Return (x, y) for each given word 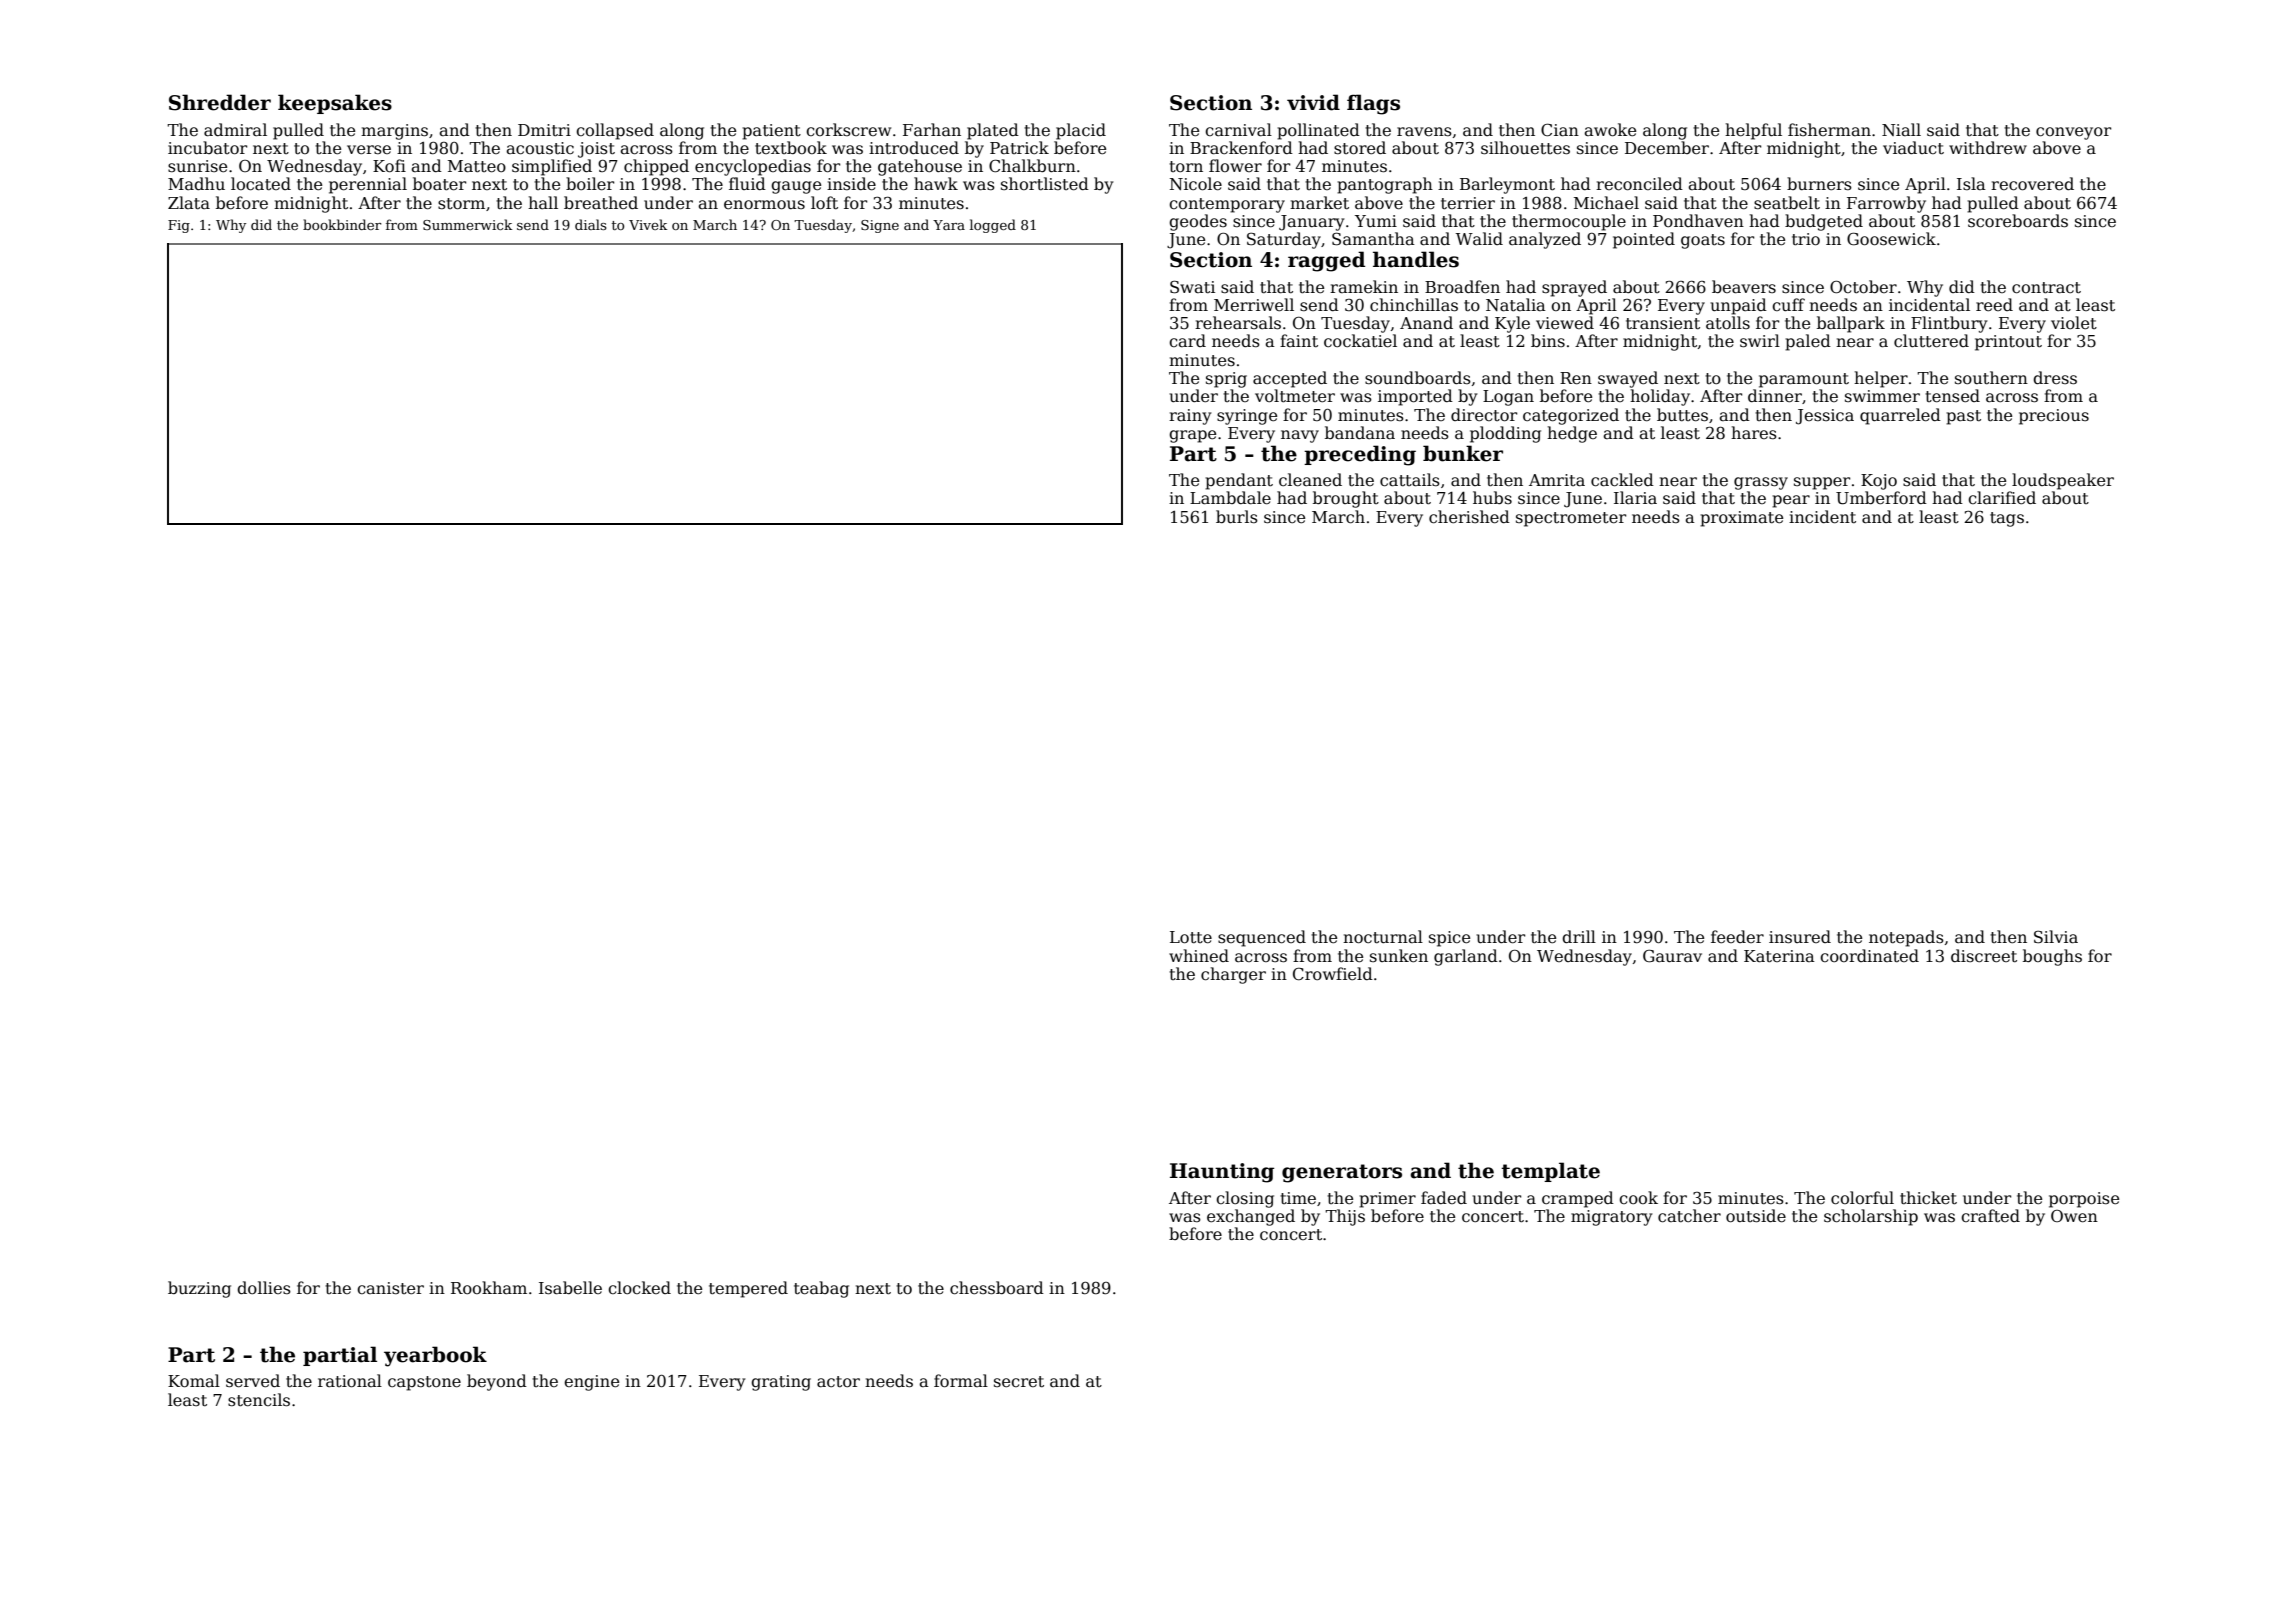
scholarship (1871, 1217)
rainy (1190, 417)
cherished (1469, 517)
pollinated (1318, 131)
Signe (880, 226)
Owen (2074, 1216)
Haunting (1222, 1173)
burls (1237, 516)
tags (2007, 519)
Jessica (1825, 417)
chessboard (997, 1288)
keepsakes (335, 104)
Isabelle (570, 1288)
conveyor (2073, 133)
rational (350, 1380)
